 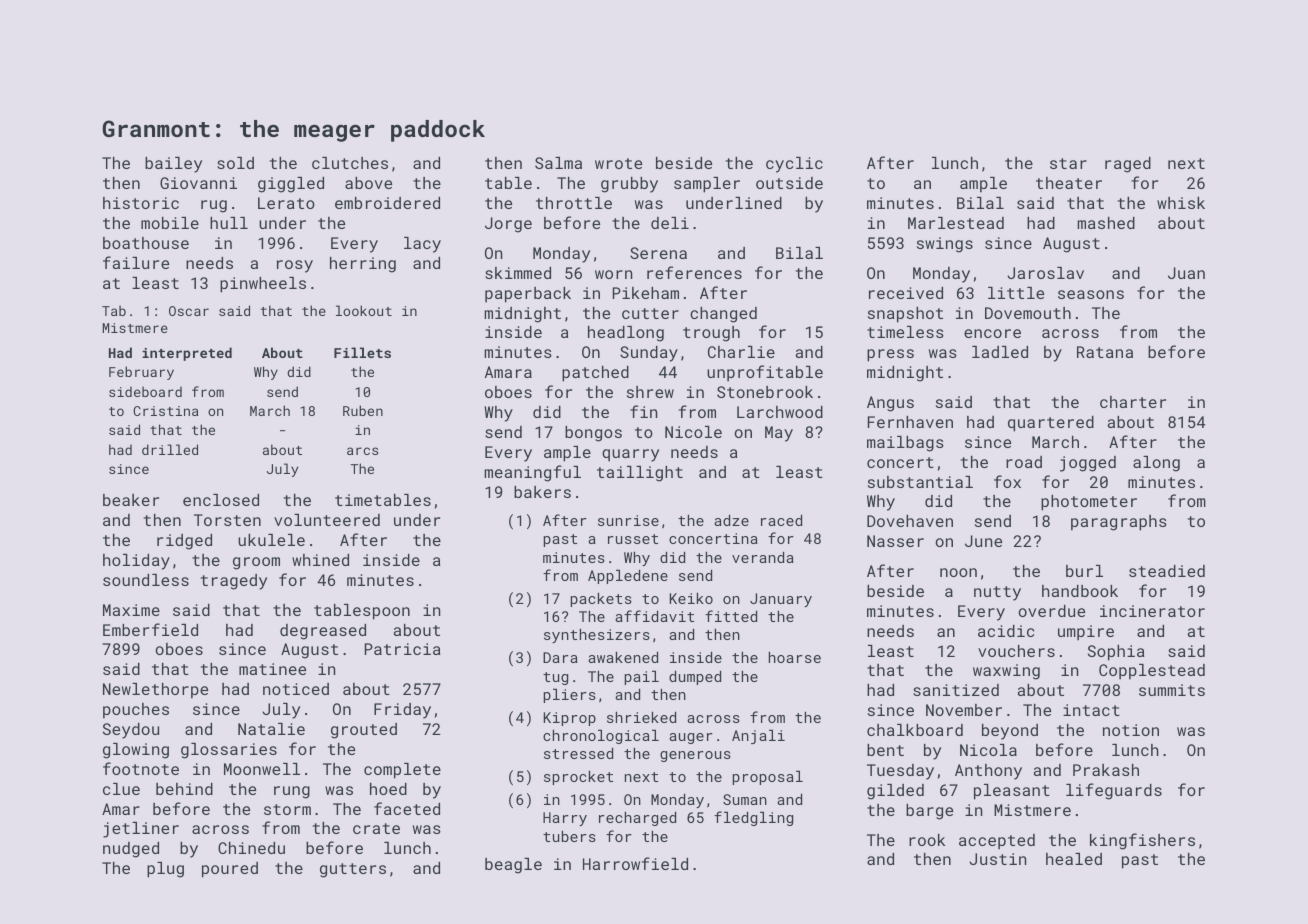 What do you see at coordinates (353, 870) in the screenshot?
I see `gutters` at bounding box center [353, 870].
